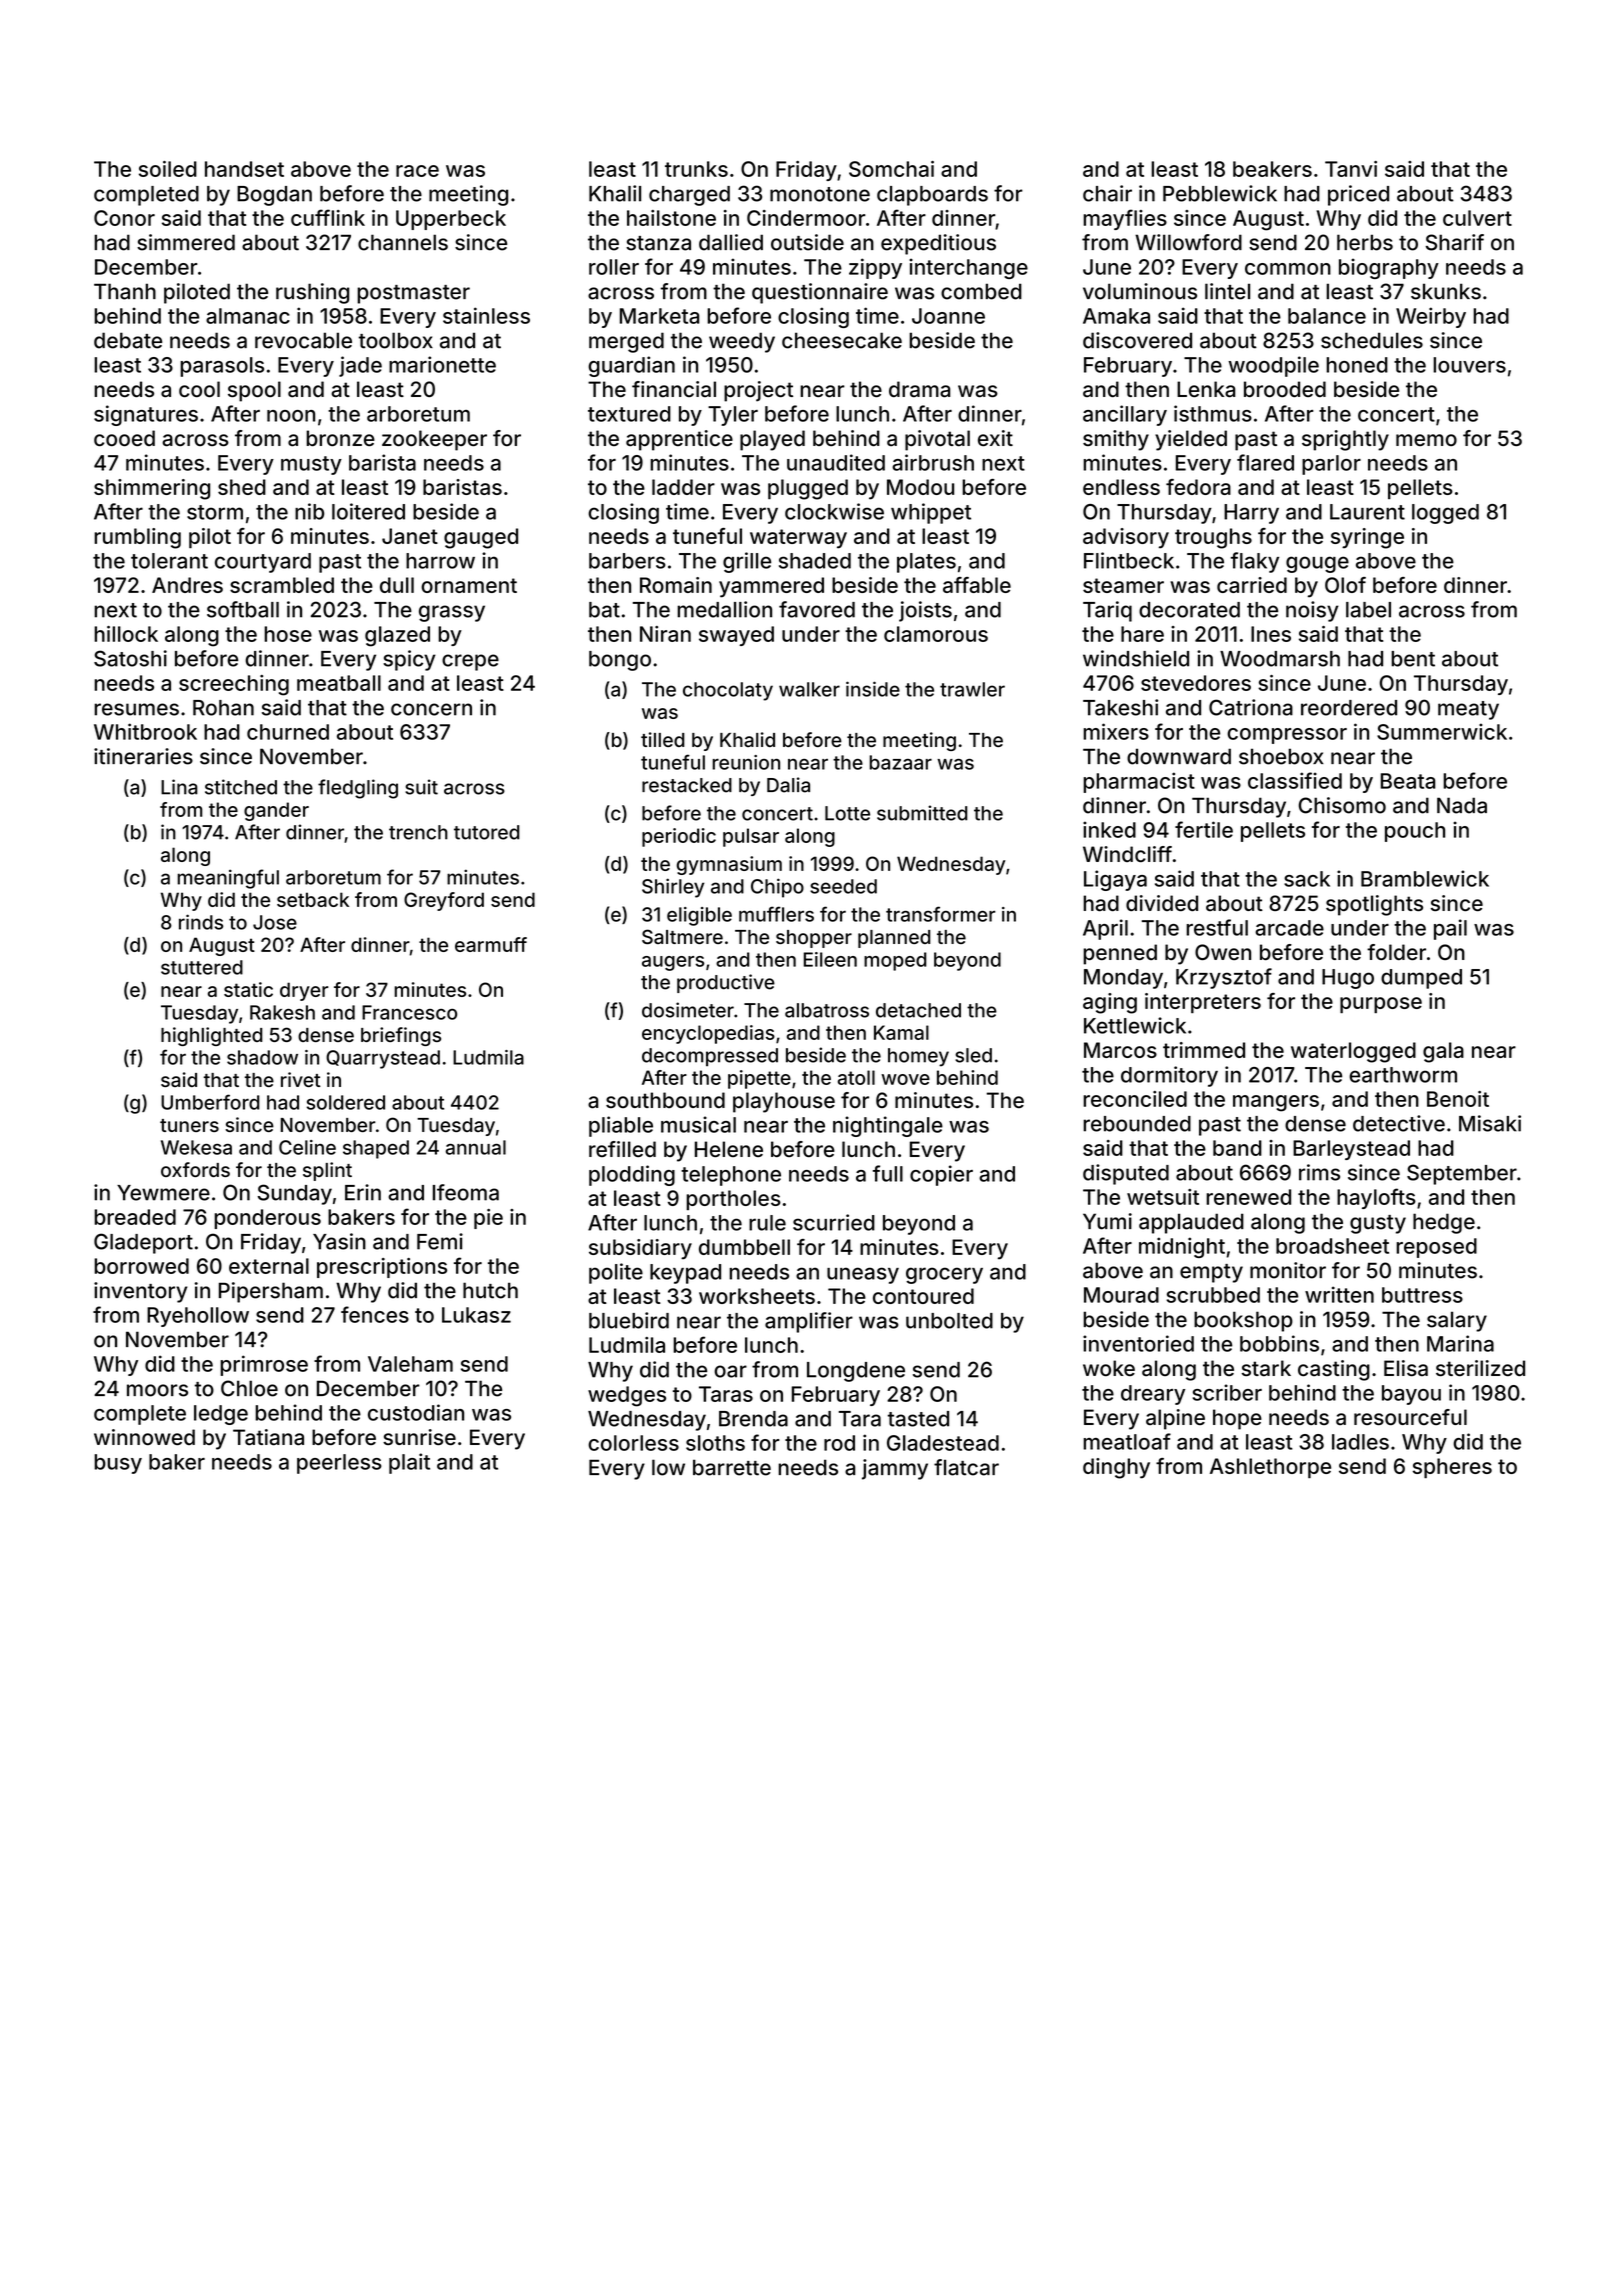 This page has width=1620, height=2292. What do you see at coordinates (339, 1464) in the page?
I see `peerless` at bounding box center [339, 1464].
